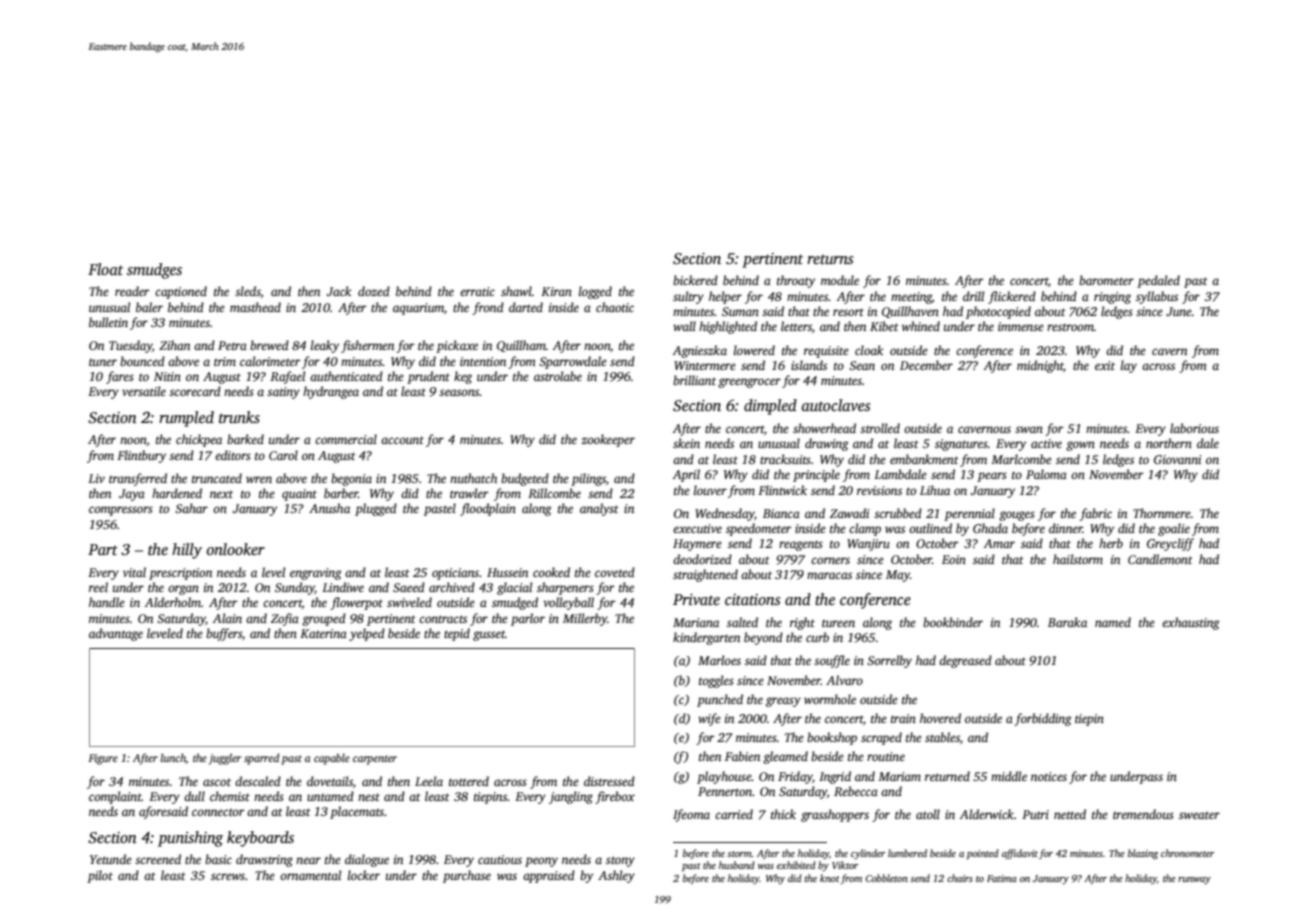 Image resolution: width=1308 pixels, height=924 pixels. Describe the element at coordinates (173, 602) in the image. I see `Alderholm` at that location.
